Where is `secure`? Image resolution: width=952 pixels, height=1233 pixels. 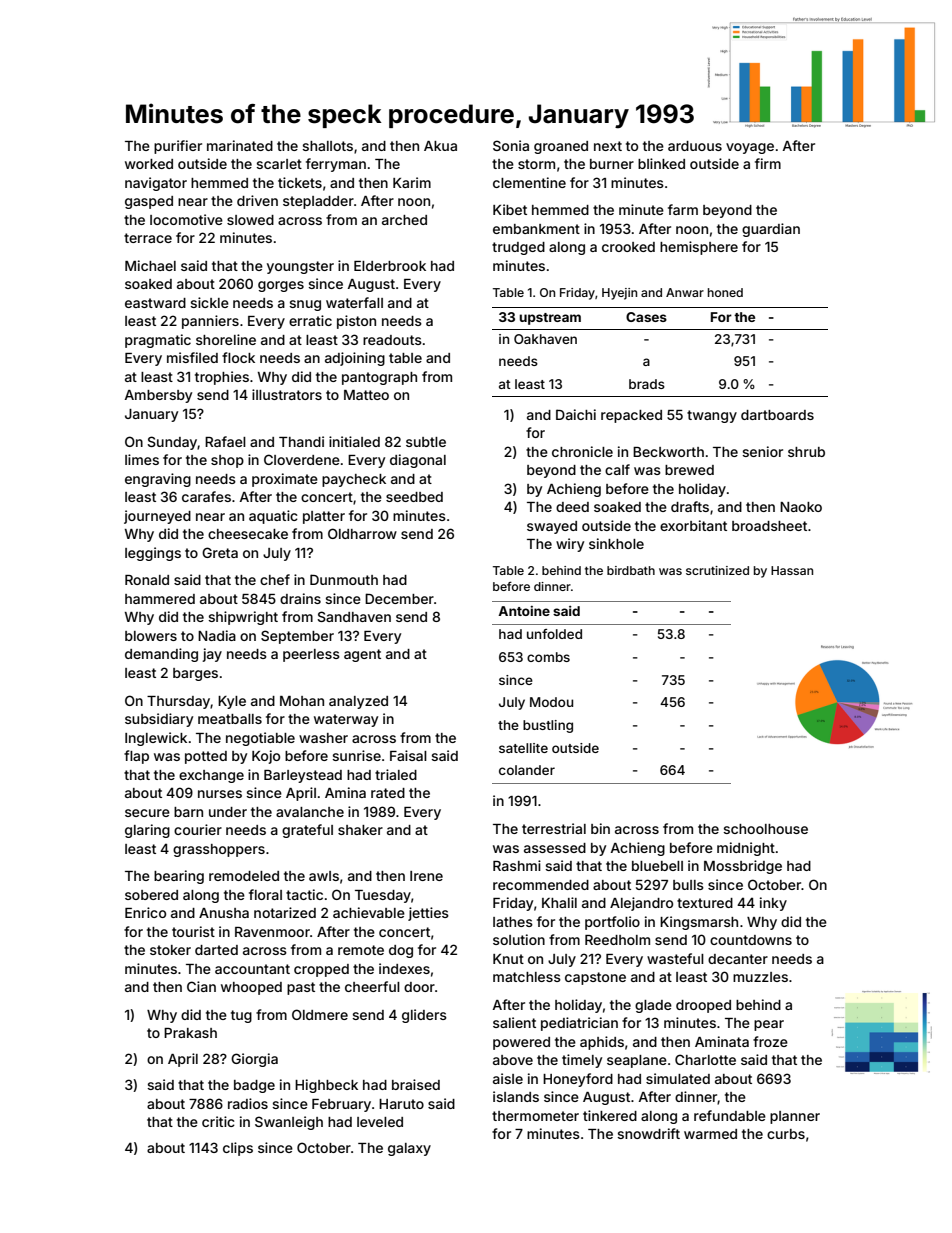 secure is located at coordinates (147, 813).
